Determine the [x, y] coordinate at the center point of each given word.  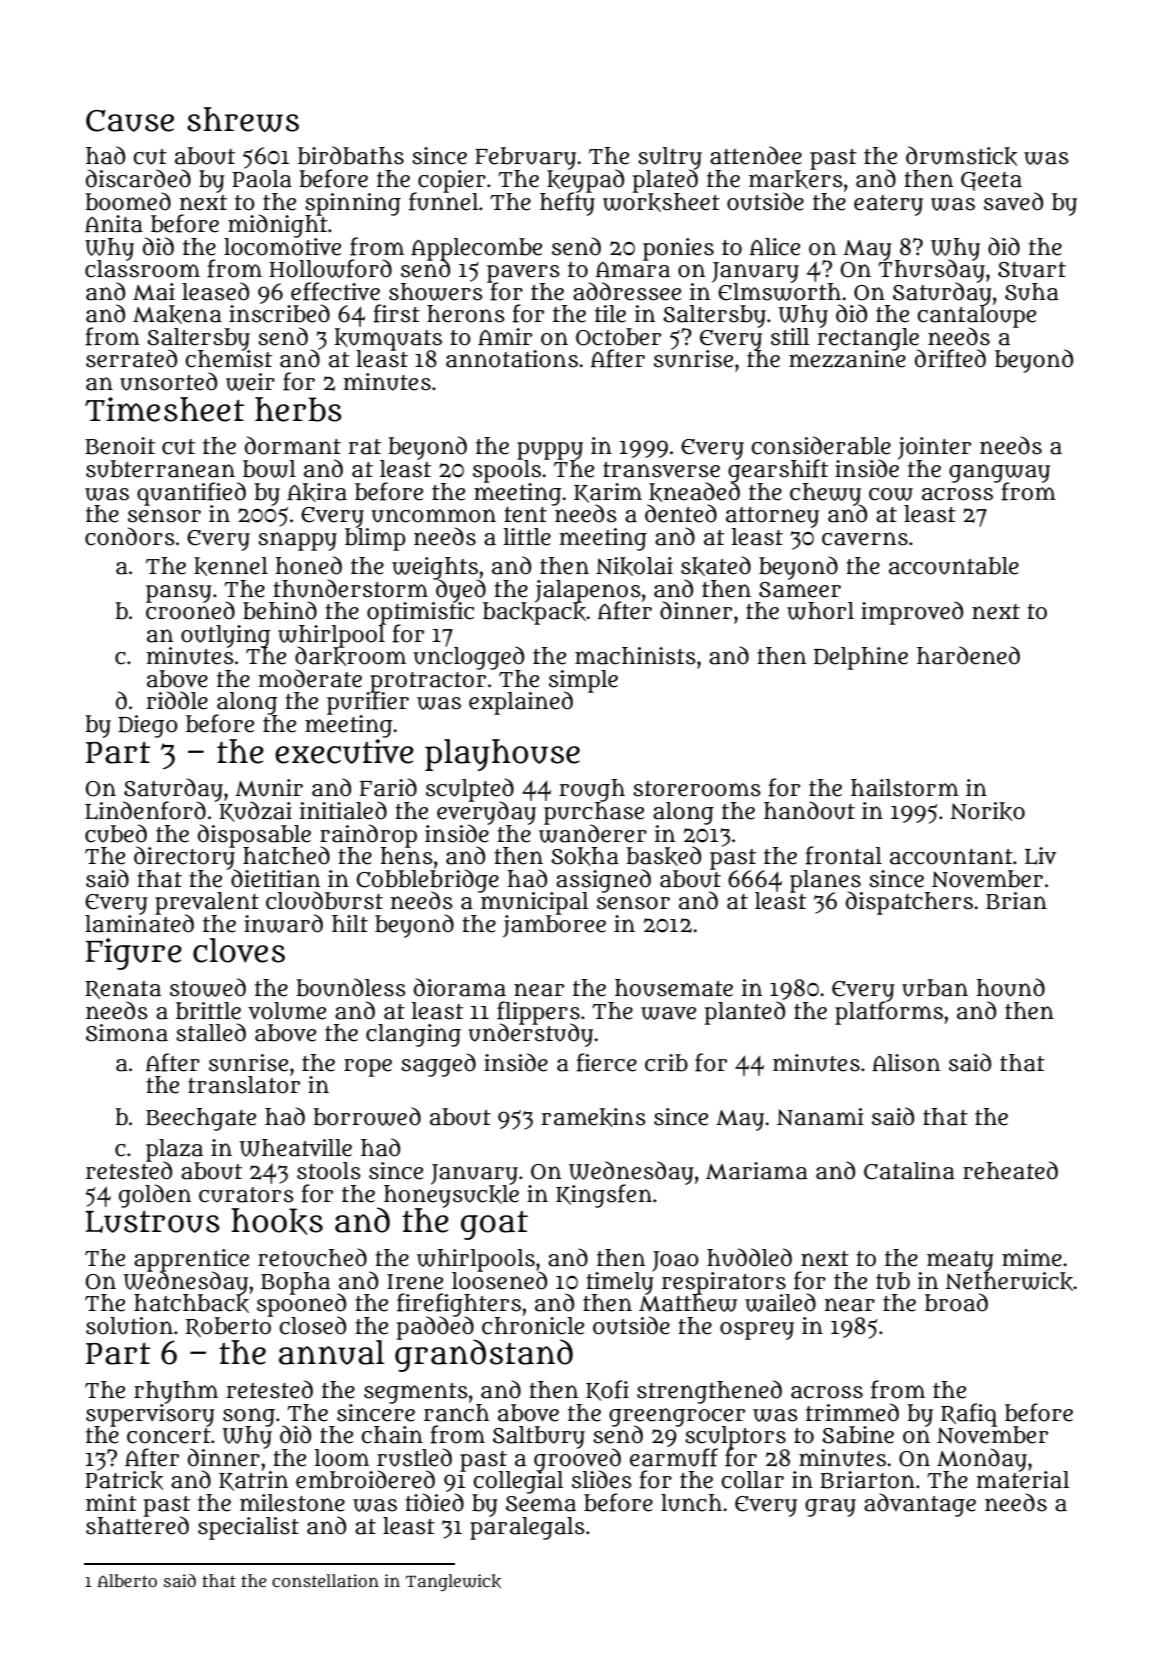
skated [716, 566]
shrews [243, 119]
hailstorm [905, 788]
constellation [325, 1580]
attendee [756, 155]
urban [935, 988]
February [525, 158]
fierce [606, 1062]
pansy [179, 593]
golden [155, 1196]
